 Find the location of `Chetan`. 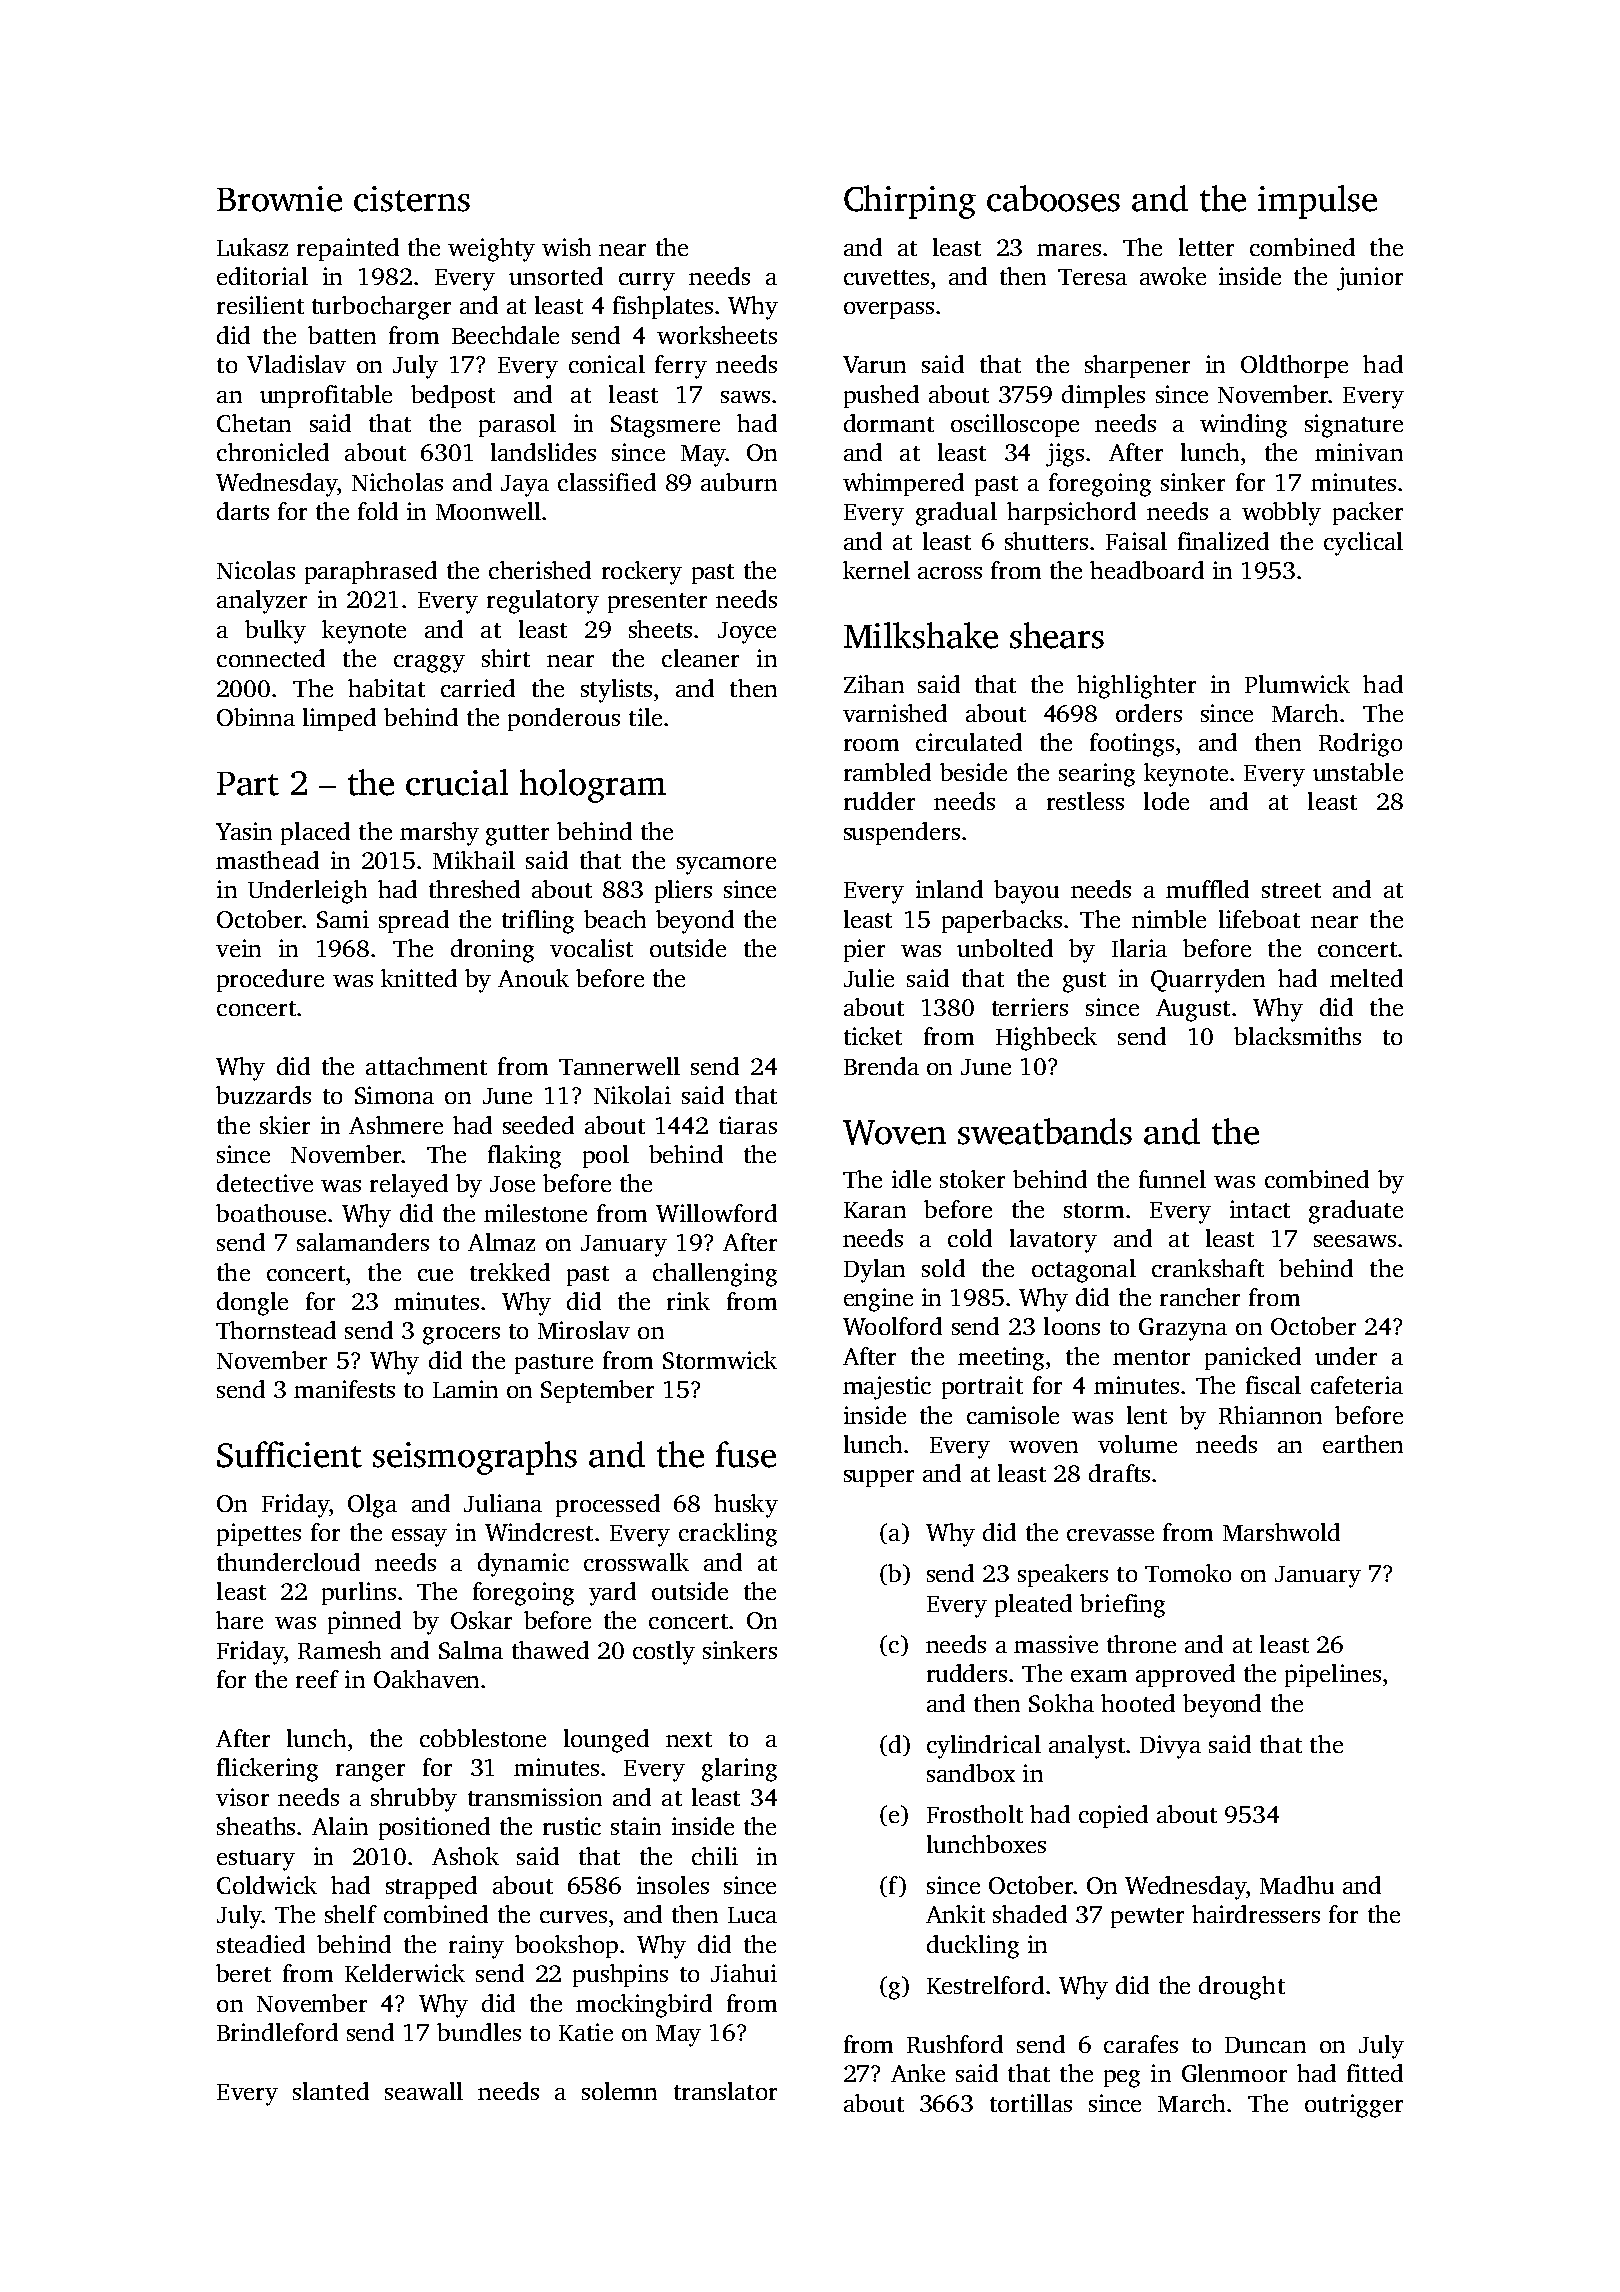

Chetan is located at coordinates (254, 423).
